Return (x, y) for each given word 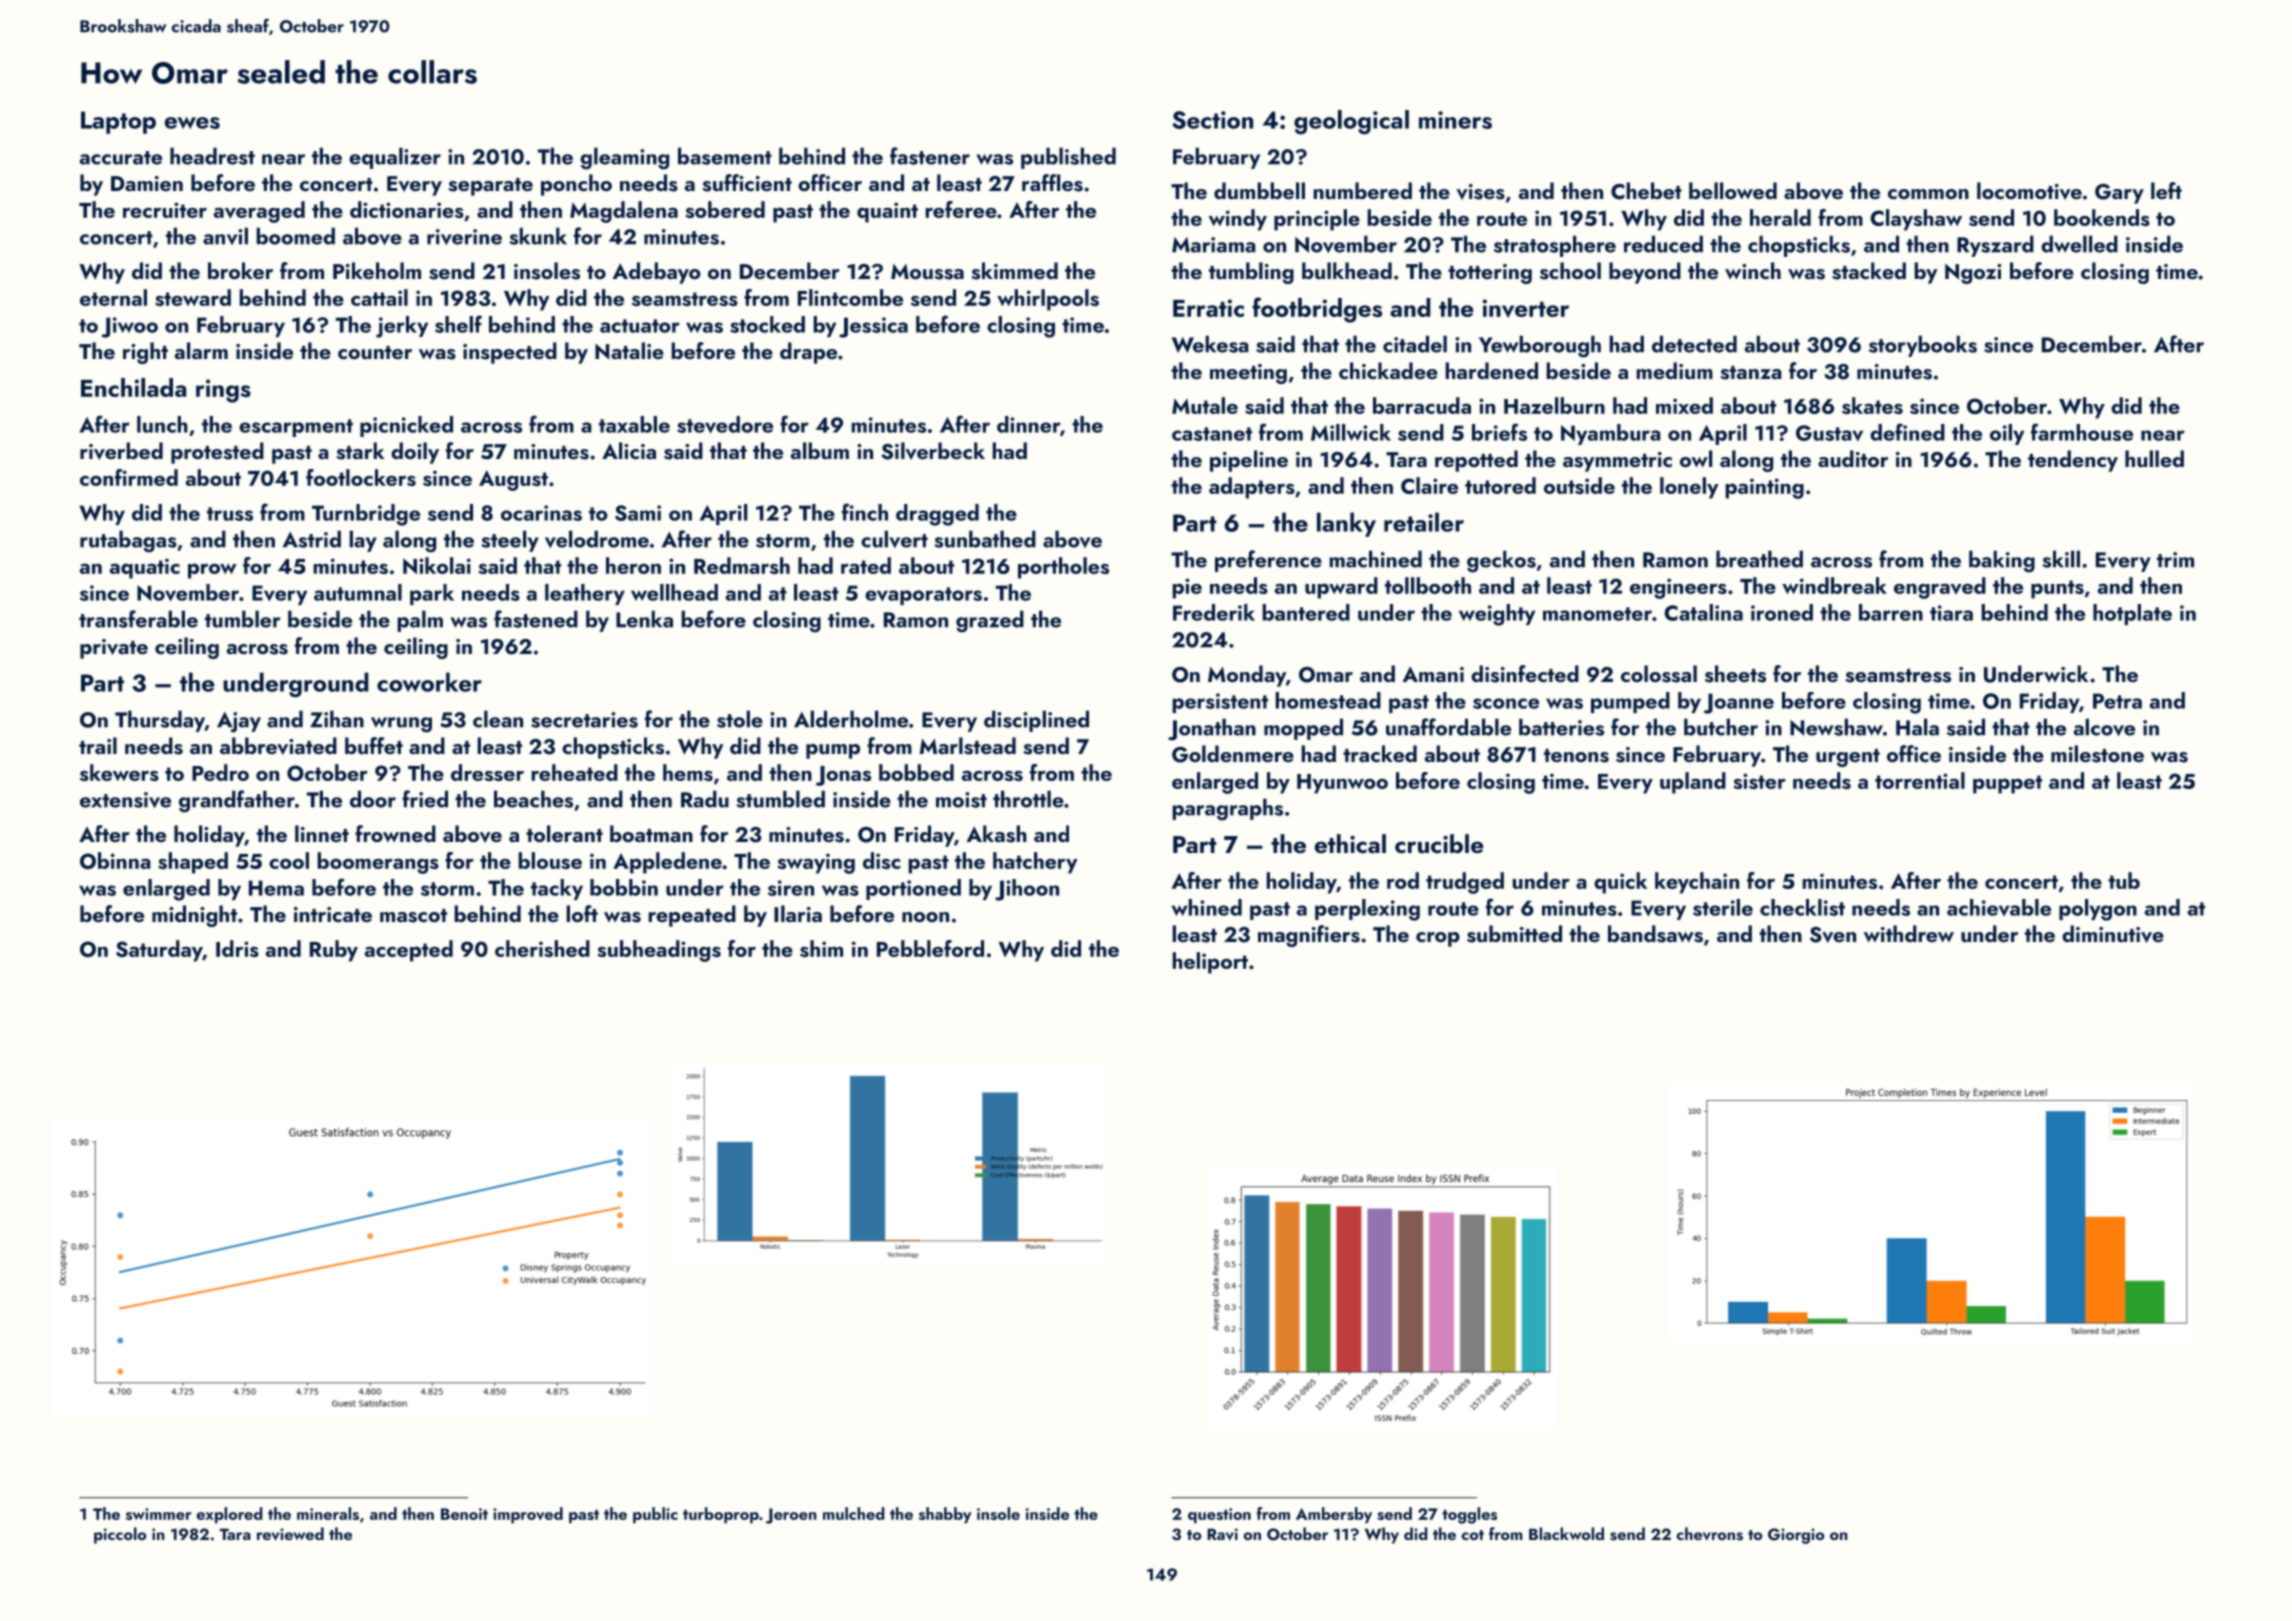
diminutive (2113, 934)
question (1219, 1516)
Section (1212, 120)
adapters (1252, 488)
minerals (328, 1513)
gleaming (624, 158)
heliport (1210, 963)
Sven (1833, 935)
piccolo (120, 1535)
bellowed (1733, 190)
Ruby (334, 951)
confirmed (129, 477)
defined (1907, 432)
